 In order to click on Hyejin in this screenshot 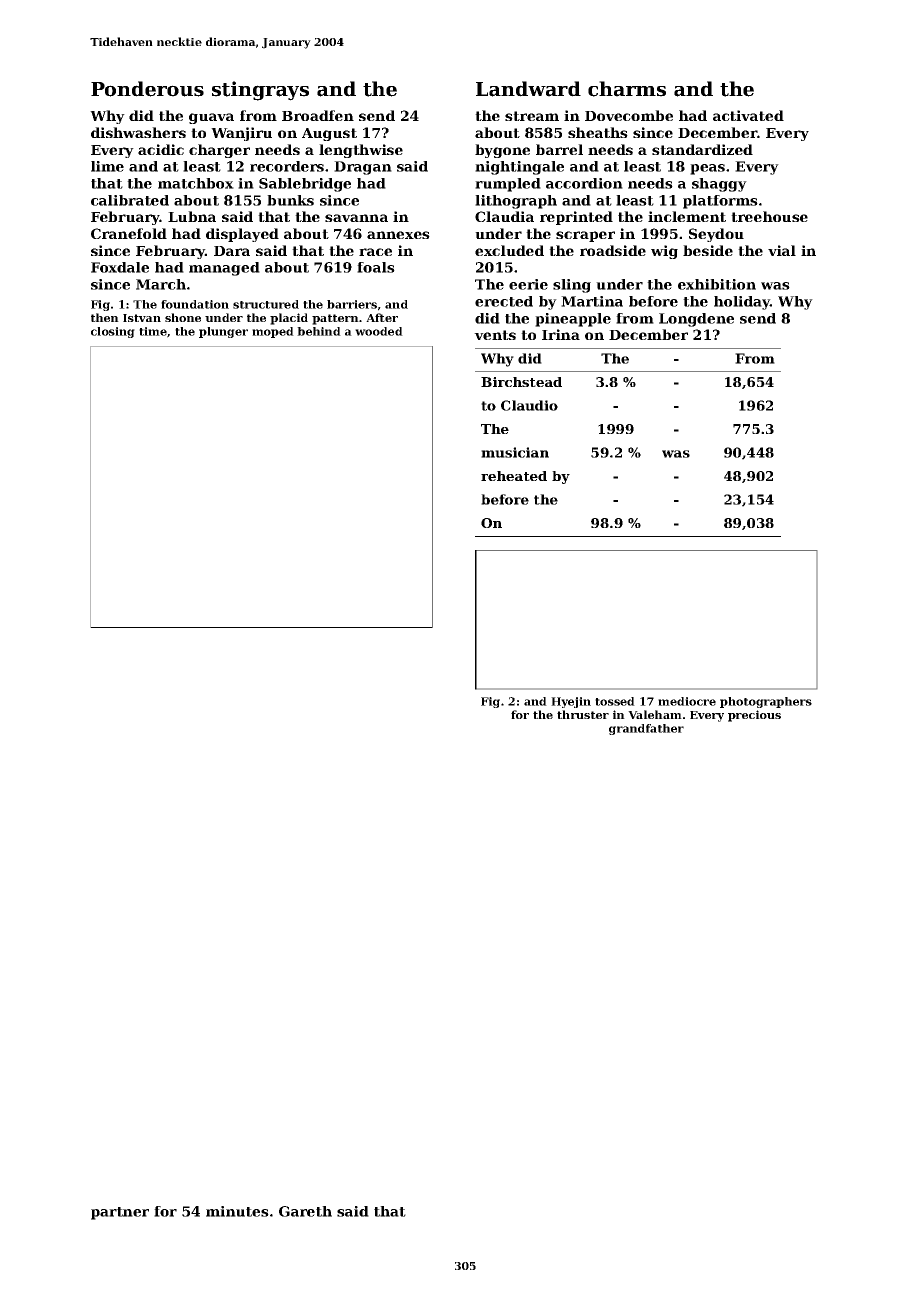, I will do `click(571, 702)`.
